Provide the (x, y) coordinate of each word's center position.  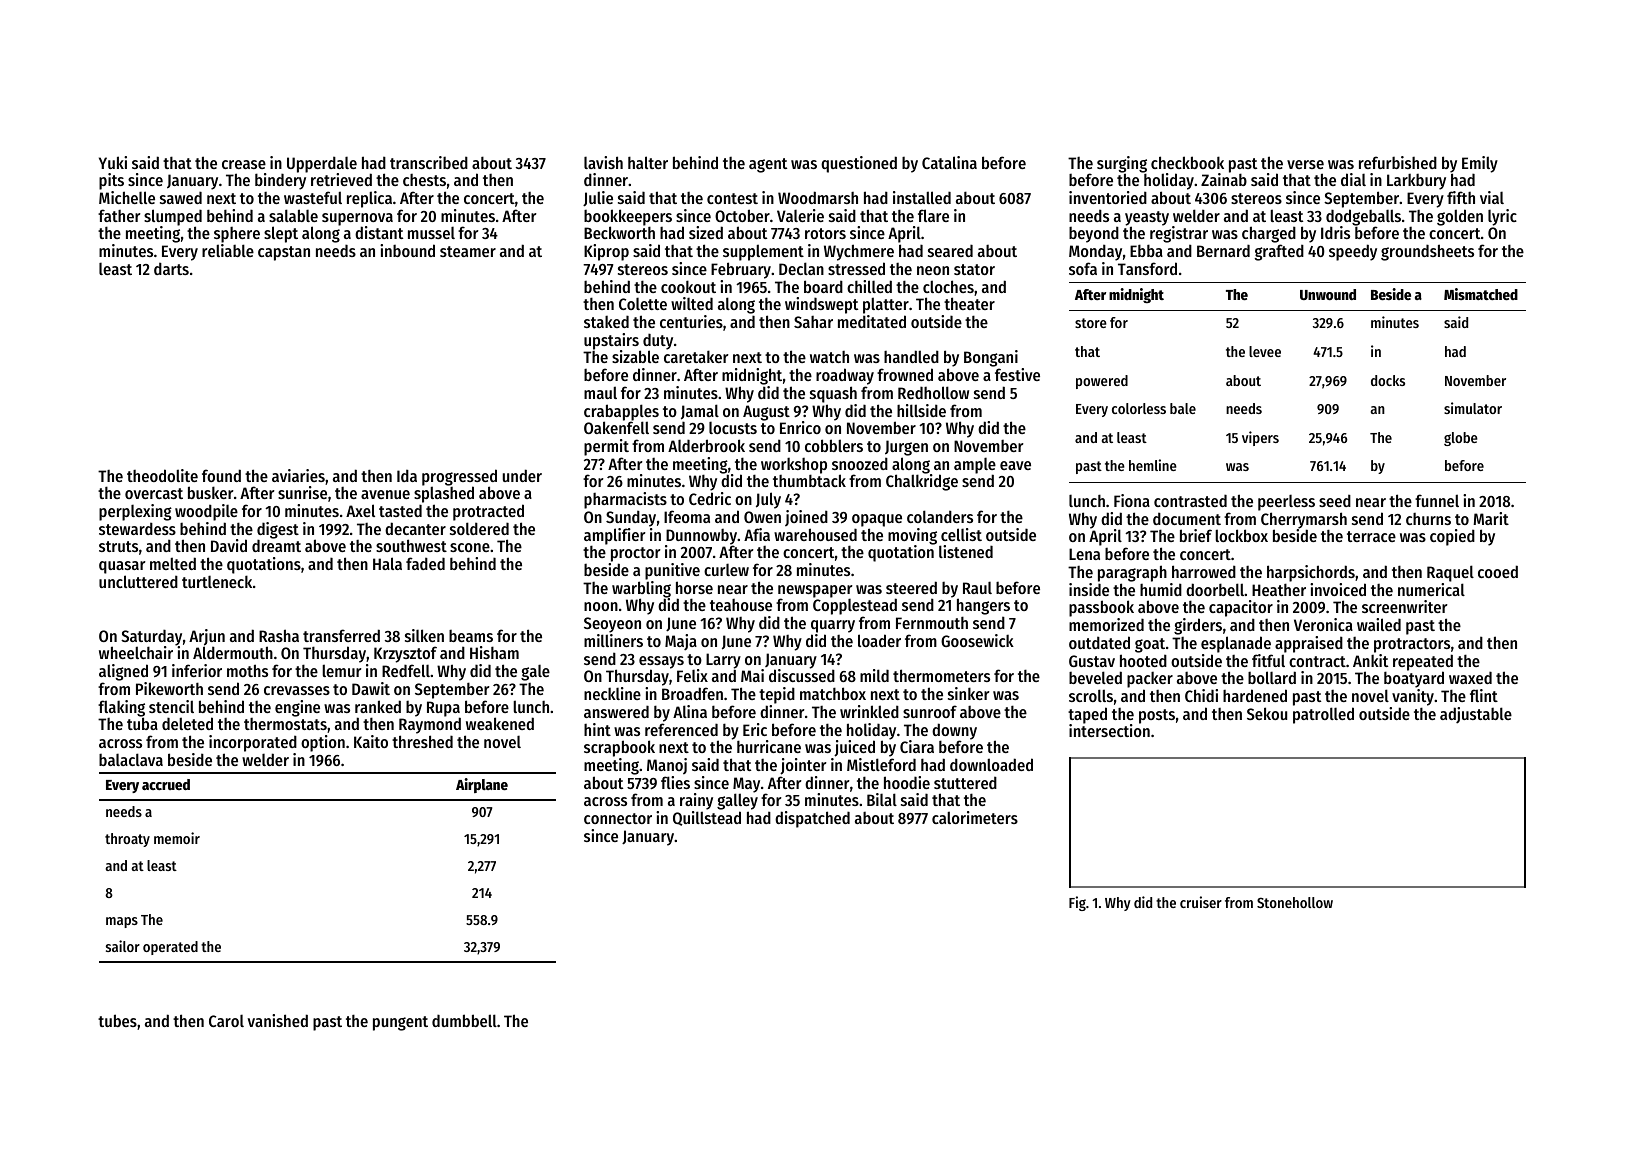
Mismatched (1481, 294)
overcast (154, 493)
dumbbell (464, 1020)
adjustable (1476, 715)
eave (1015, 465)
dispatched (812, 819)
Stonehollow (1295, 902)
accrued (166, 784)
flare (933, 215)
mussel (431, 232)
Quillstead (707, 818)
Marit (1491, 518)
